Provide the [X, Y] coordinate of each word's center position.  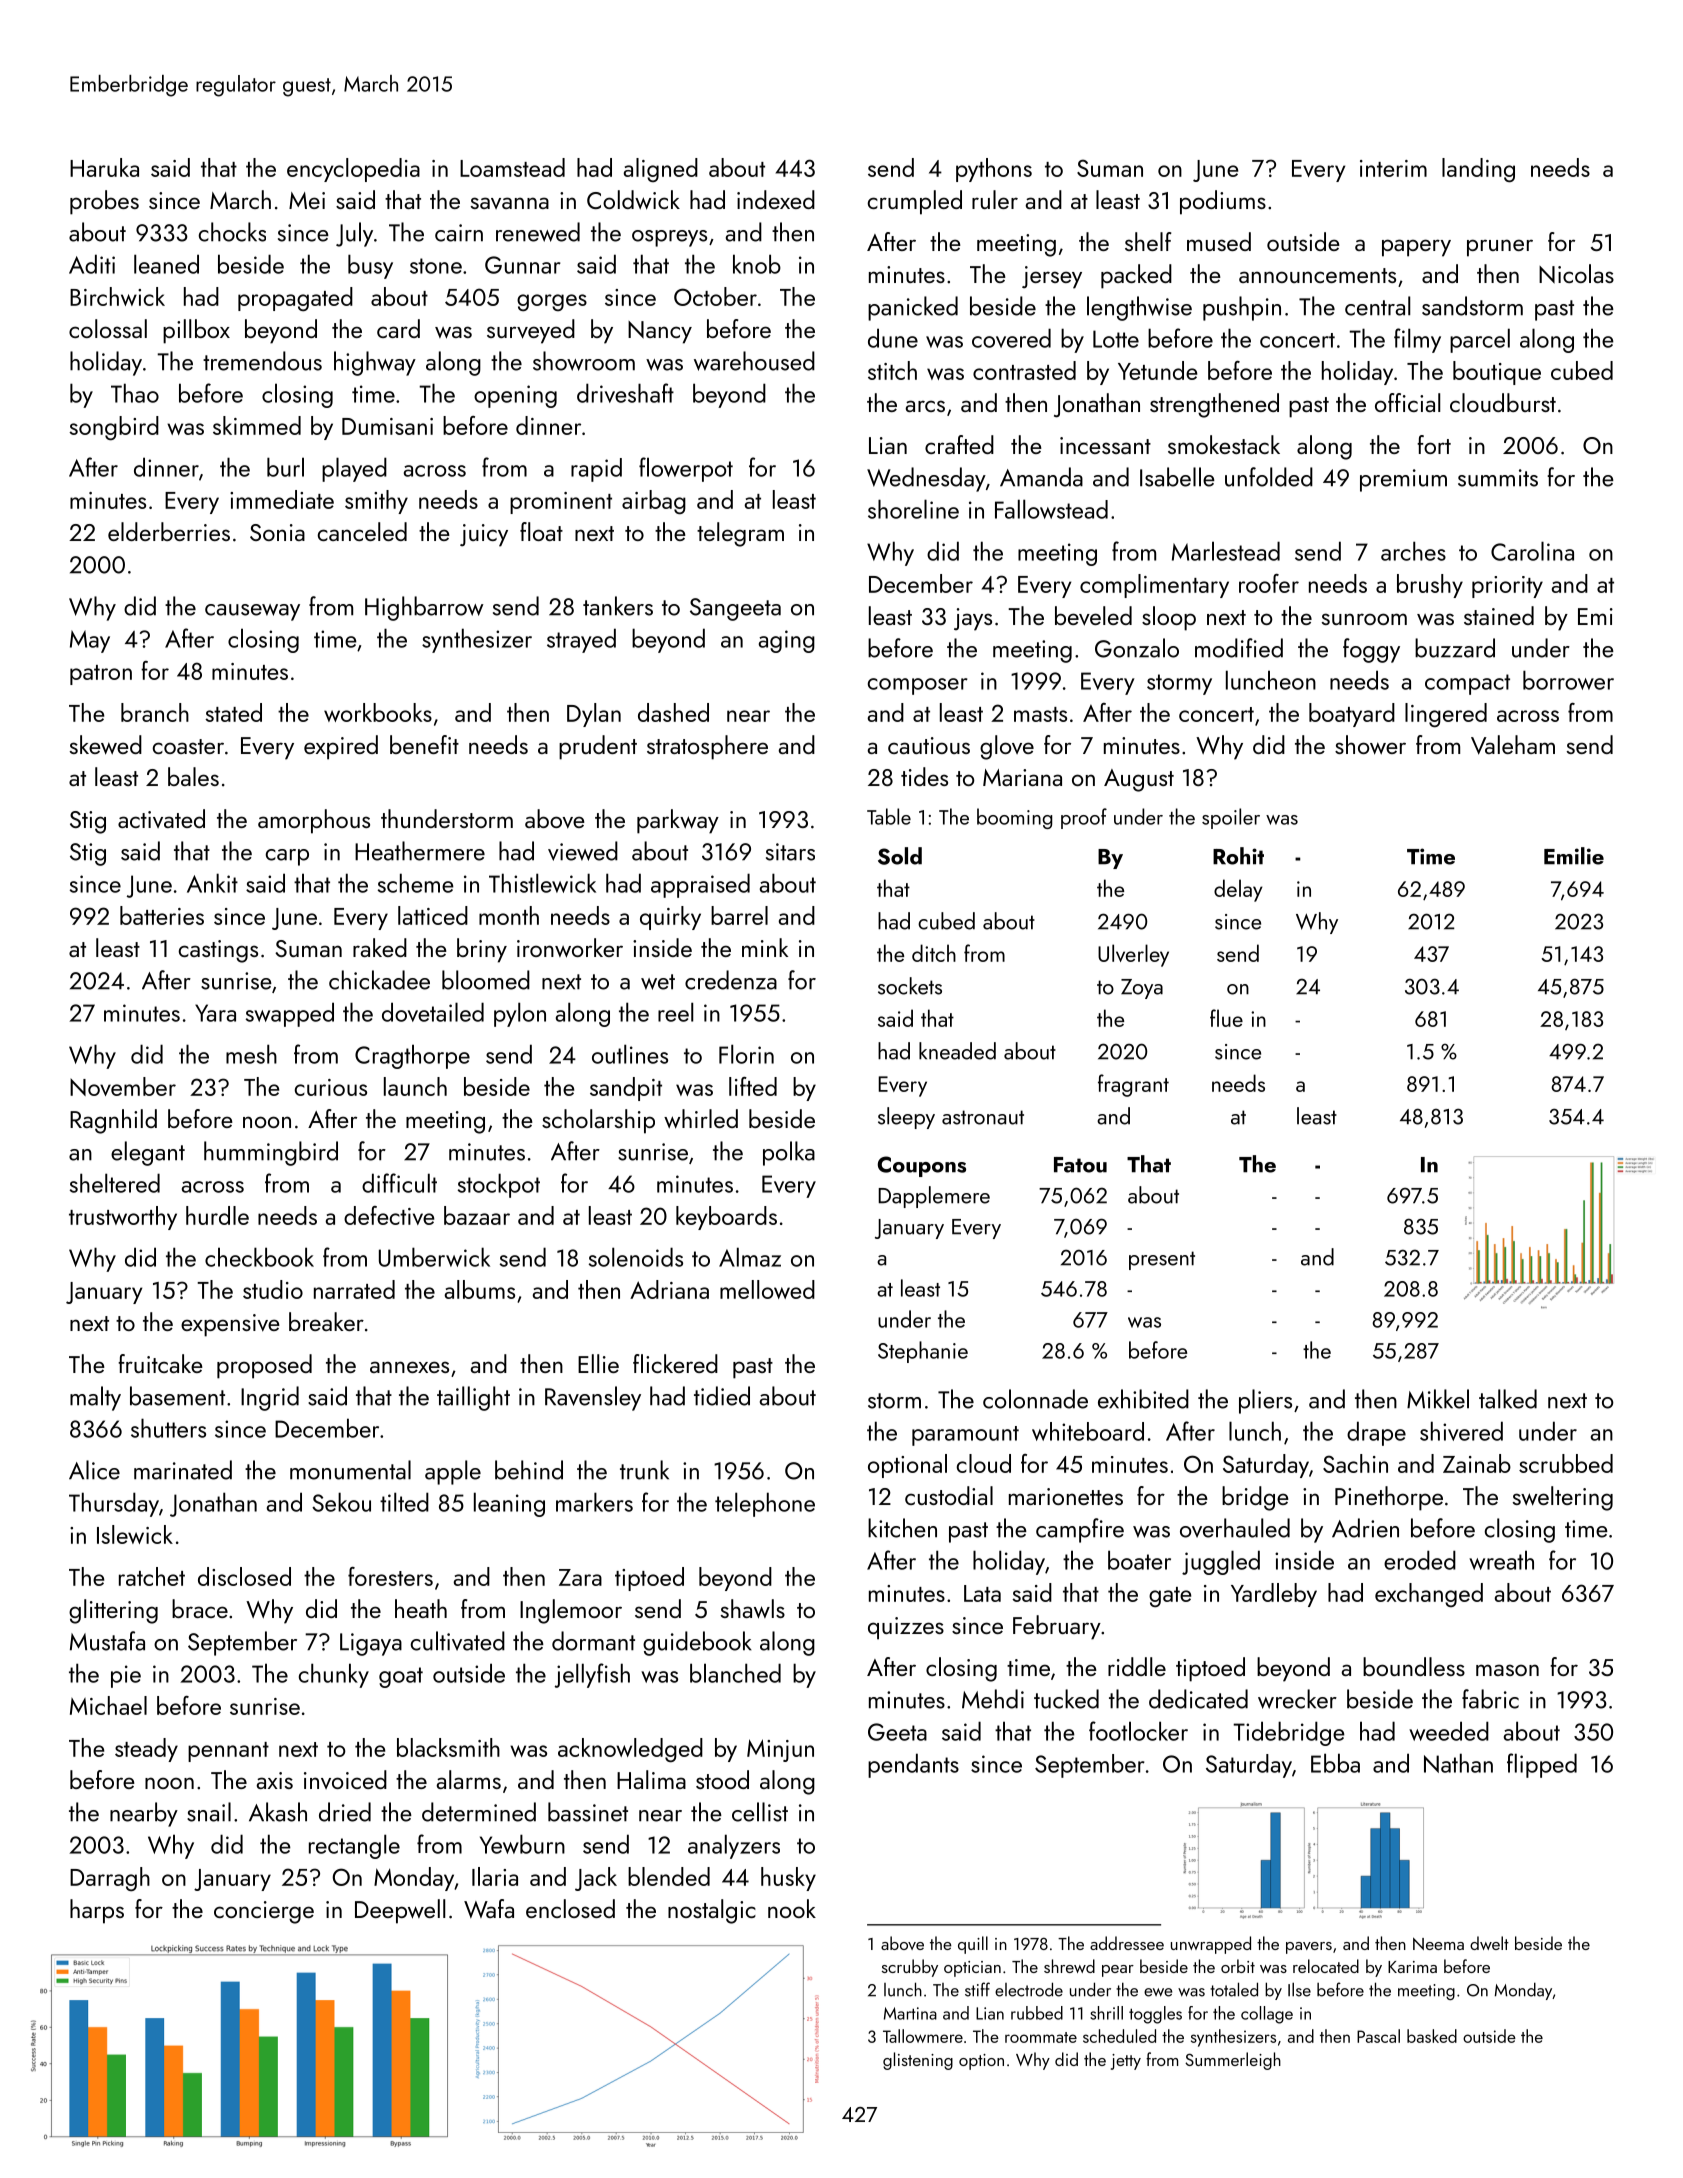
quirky [670, 918]
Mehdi [993, 1699]
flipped [1542, 1765]
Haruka [104, 167]
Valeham [1513, 745]
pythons [994, 170]
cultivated [458, 1641]
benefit [424, 744]
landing [1478, 170]
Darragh [110, 1879]
